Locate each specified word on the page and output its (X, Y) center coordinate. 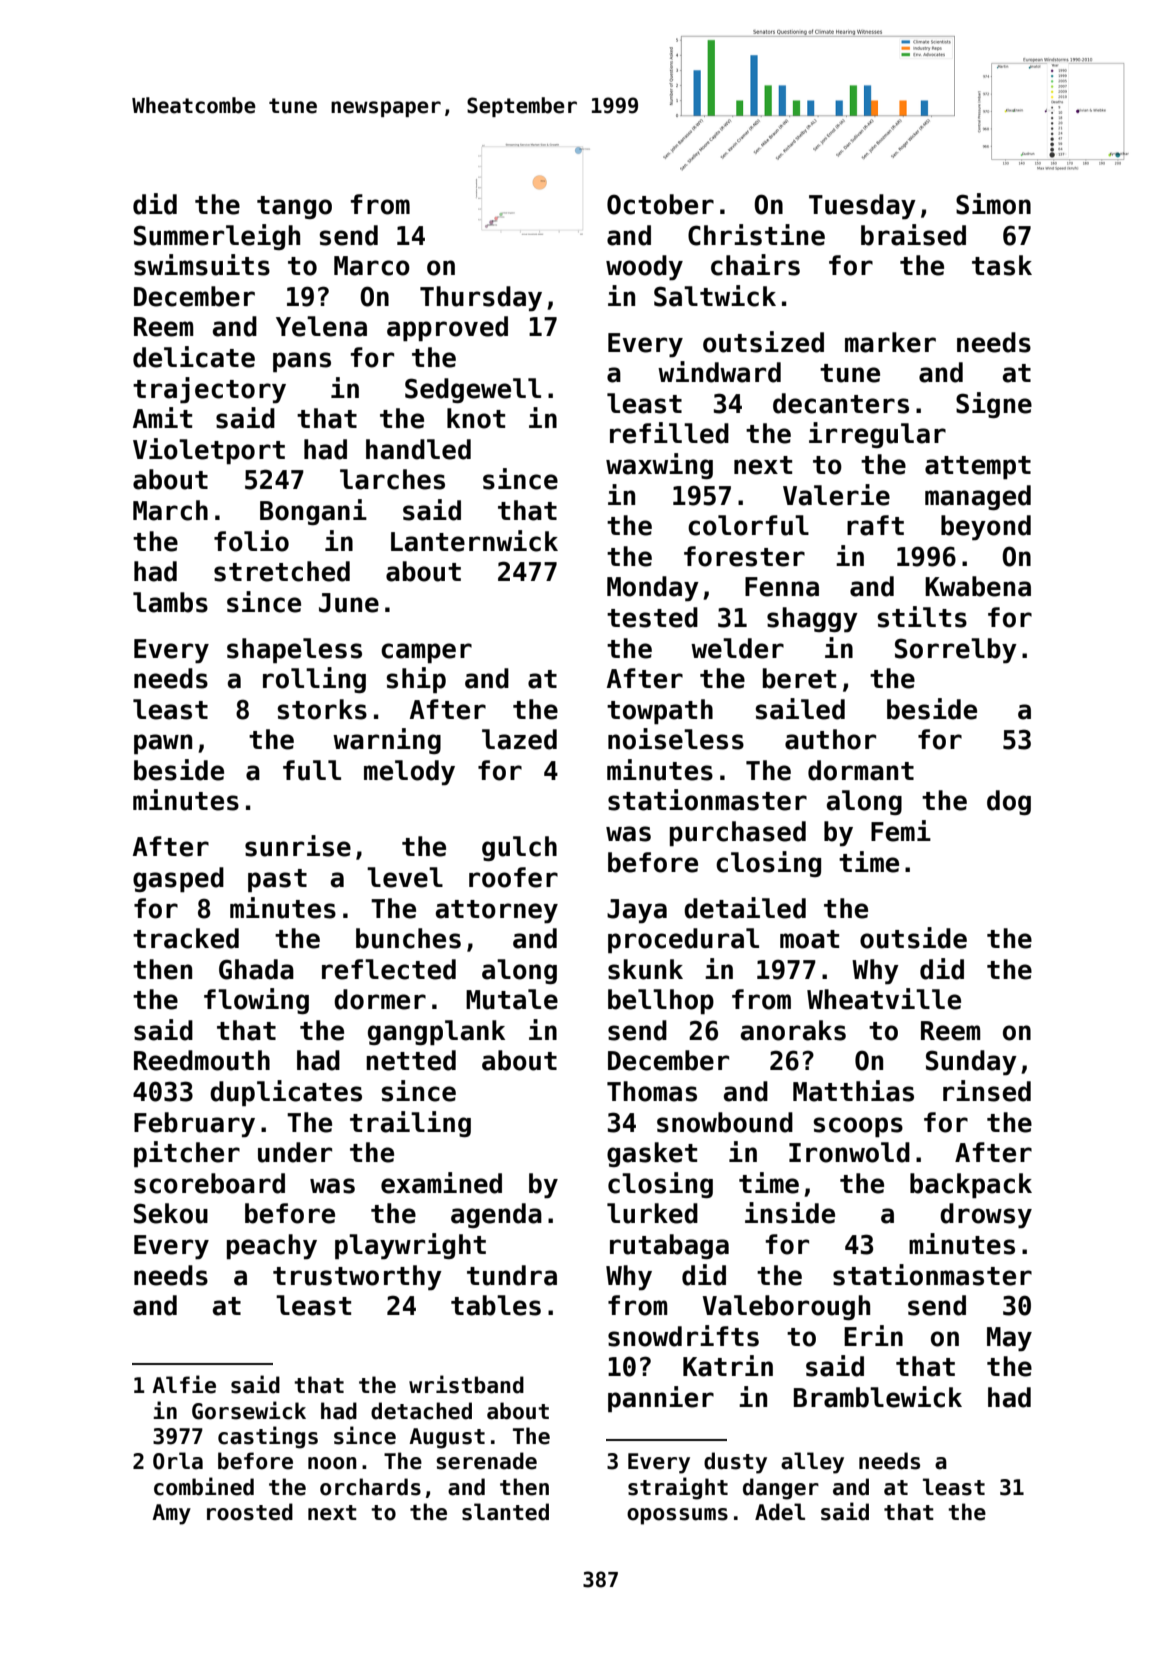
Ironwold (849, 1152)
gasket (652, 1154)
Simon (993, 204)
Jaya (637, 911)
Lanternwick (474, 541)
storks (322, 709)
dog (1009, 802)
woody (644, 268)
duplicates (286, 1093)
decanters (841, 403)
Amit (162, 417)
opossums (677, 1516)
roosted (250, 1512)
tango (294, 207)
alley (812, 1463)
